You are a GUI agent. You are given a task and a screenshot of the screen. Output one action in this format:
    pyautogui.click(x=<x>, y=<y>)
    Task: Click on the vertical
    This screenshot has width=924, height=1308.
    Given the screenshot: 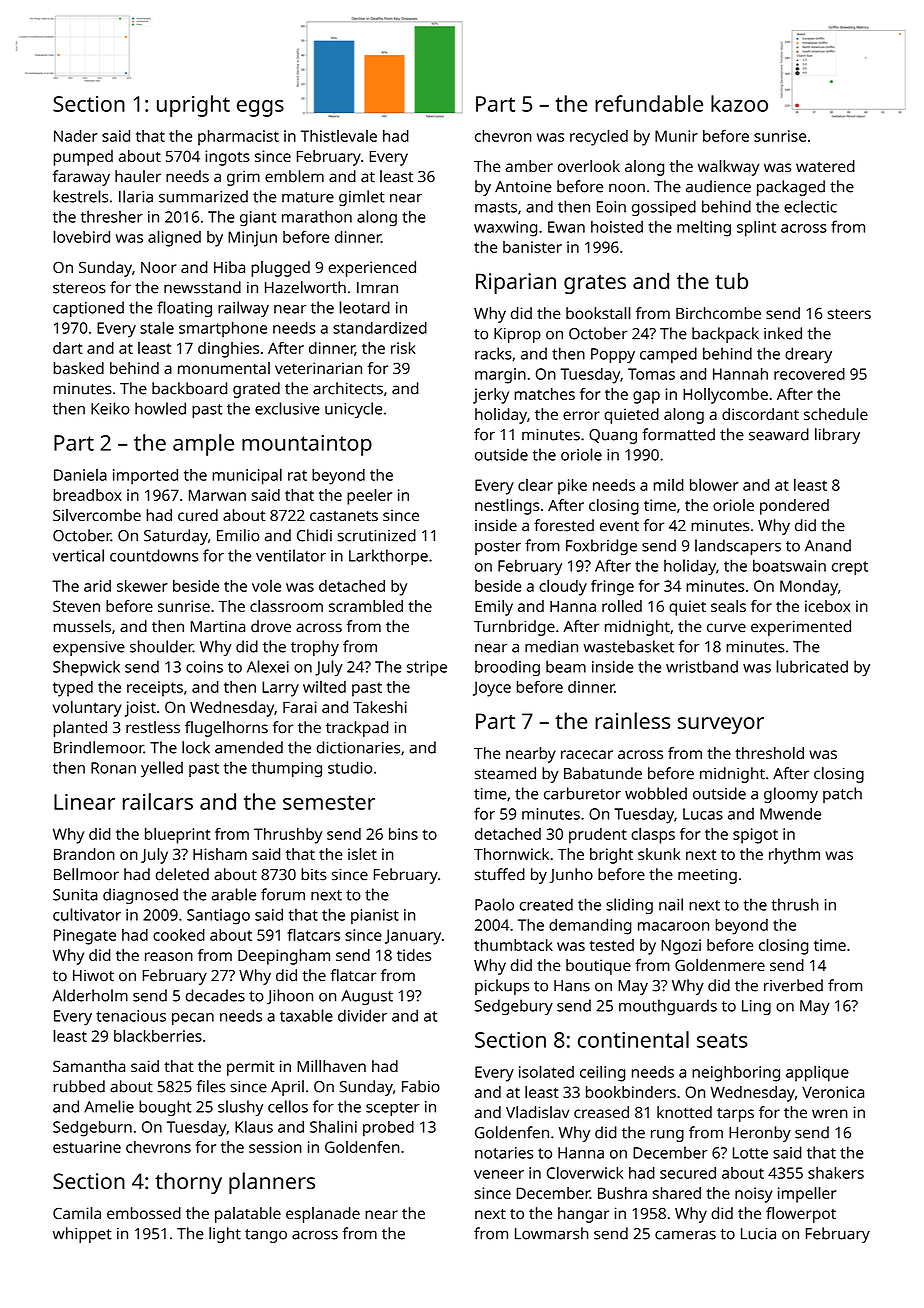 What is the action you would take?
    pyautogui.click(x=78, y=555)
